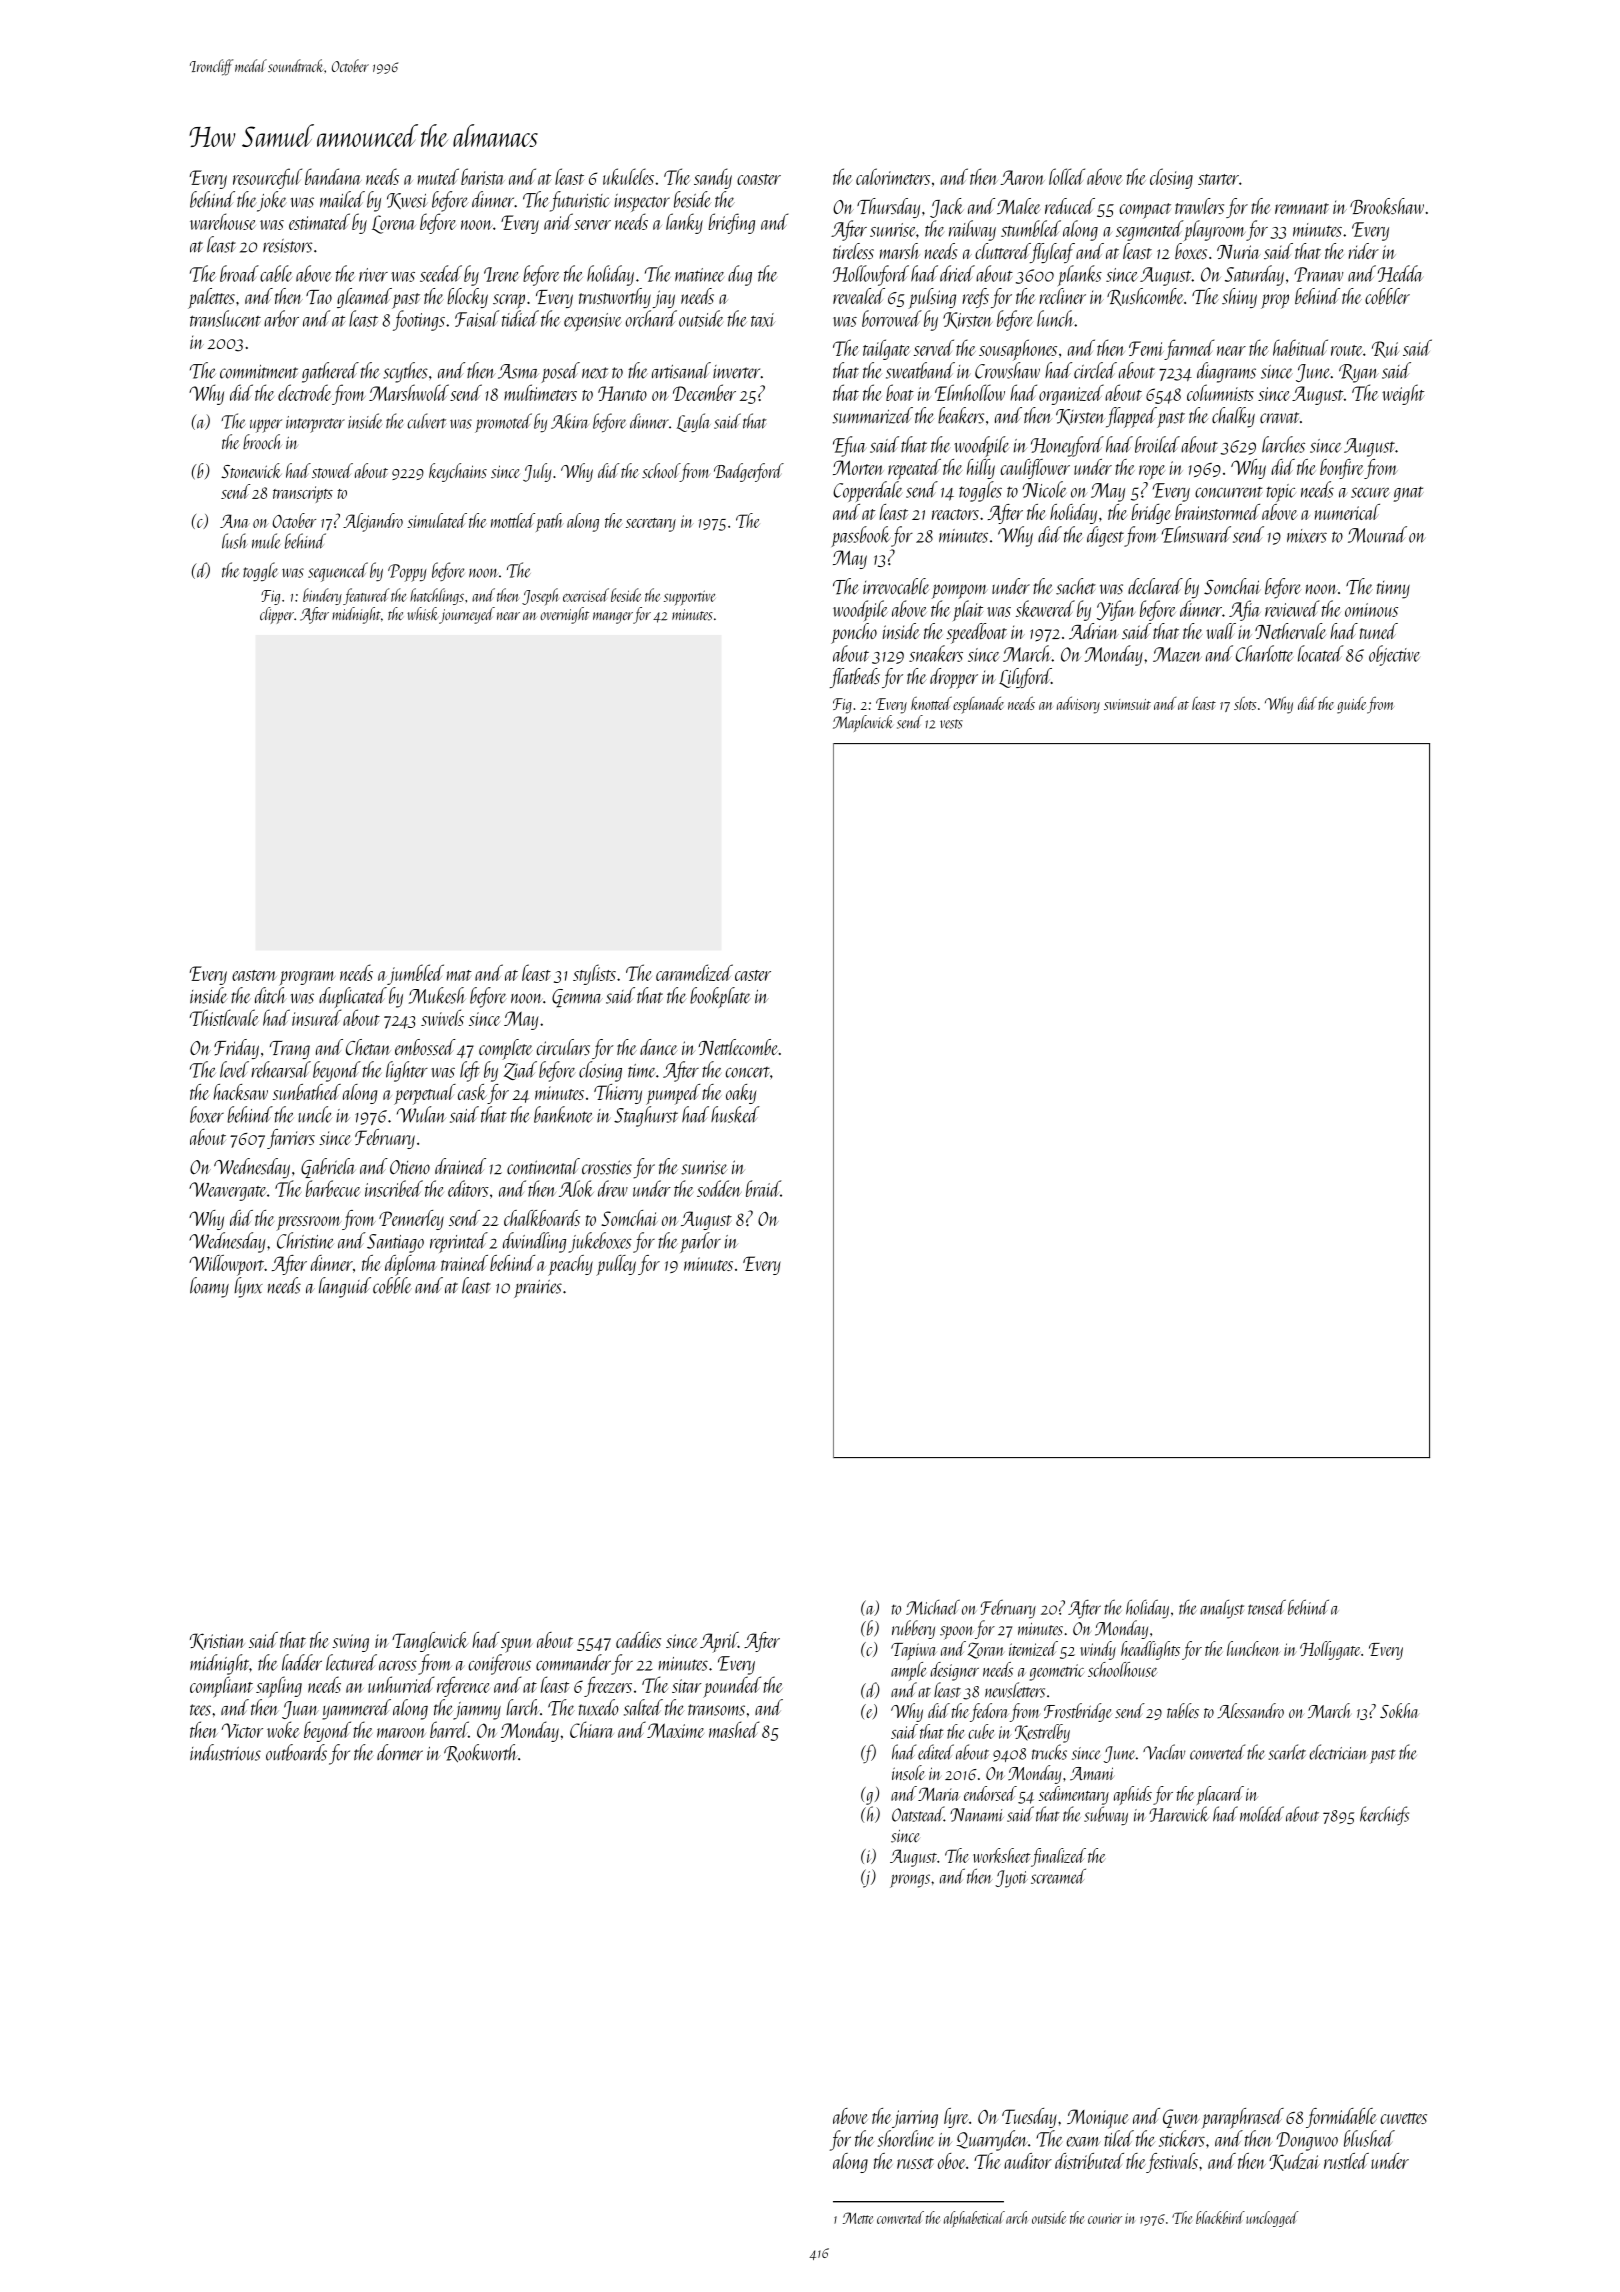 The height and width of the screenshot is (2292, 1620). I want to click on Mette, so click(858, 2218).
